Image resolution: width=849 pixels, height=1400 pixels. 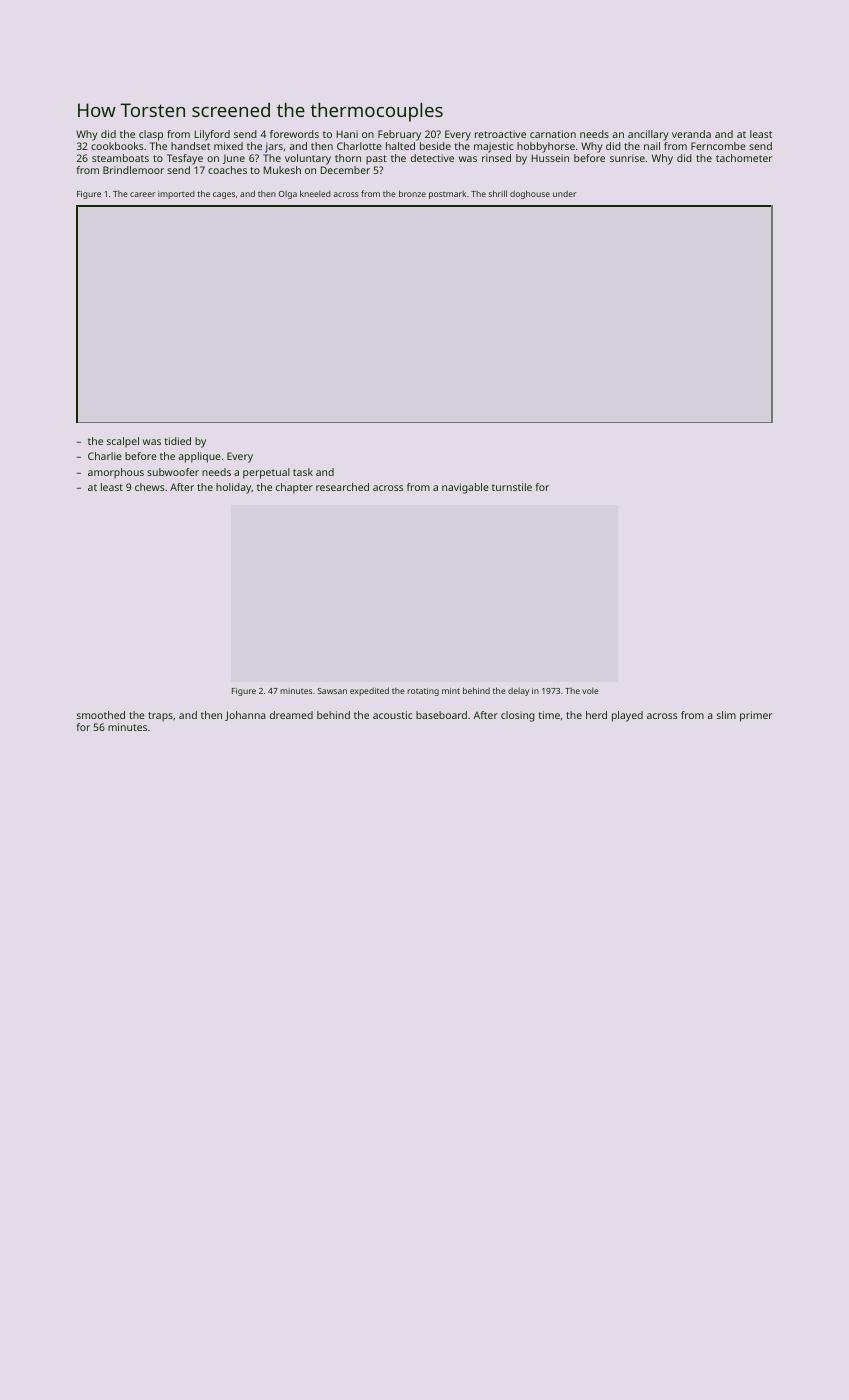 What do you see at coordinates (151, 135) in the page?
I see `clasp` at bounding box center [151, 135].
